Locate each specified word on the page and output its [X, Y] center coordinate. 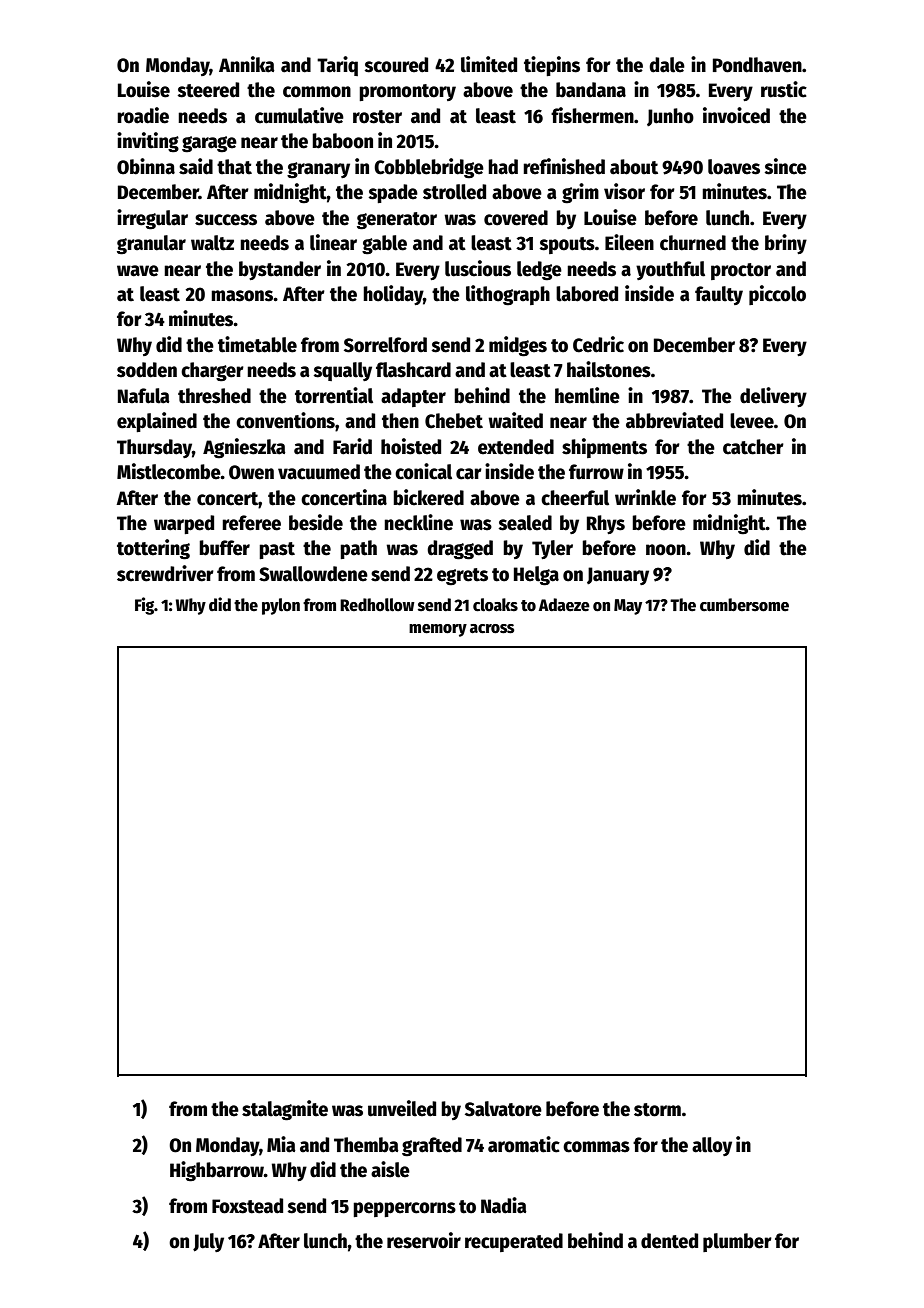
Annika [247, 64]
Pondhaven [757, 65]
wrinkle [645, 497]
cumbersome [744, 605]
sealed [525, 523]
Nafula [144, 396]
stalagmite [285, 1110]
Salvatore [503, 1109]
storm [657, 1110]
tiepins [552, 66]
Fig [145, 606]
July [208, 1242]
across [492, 629]
